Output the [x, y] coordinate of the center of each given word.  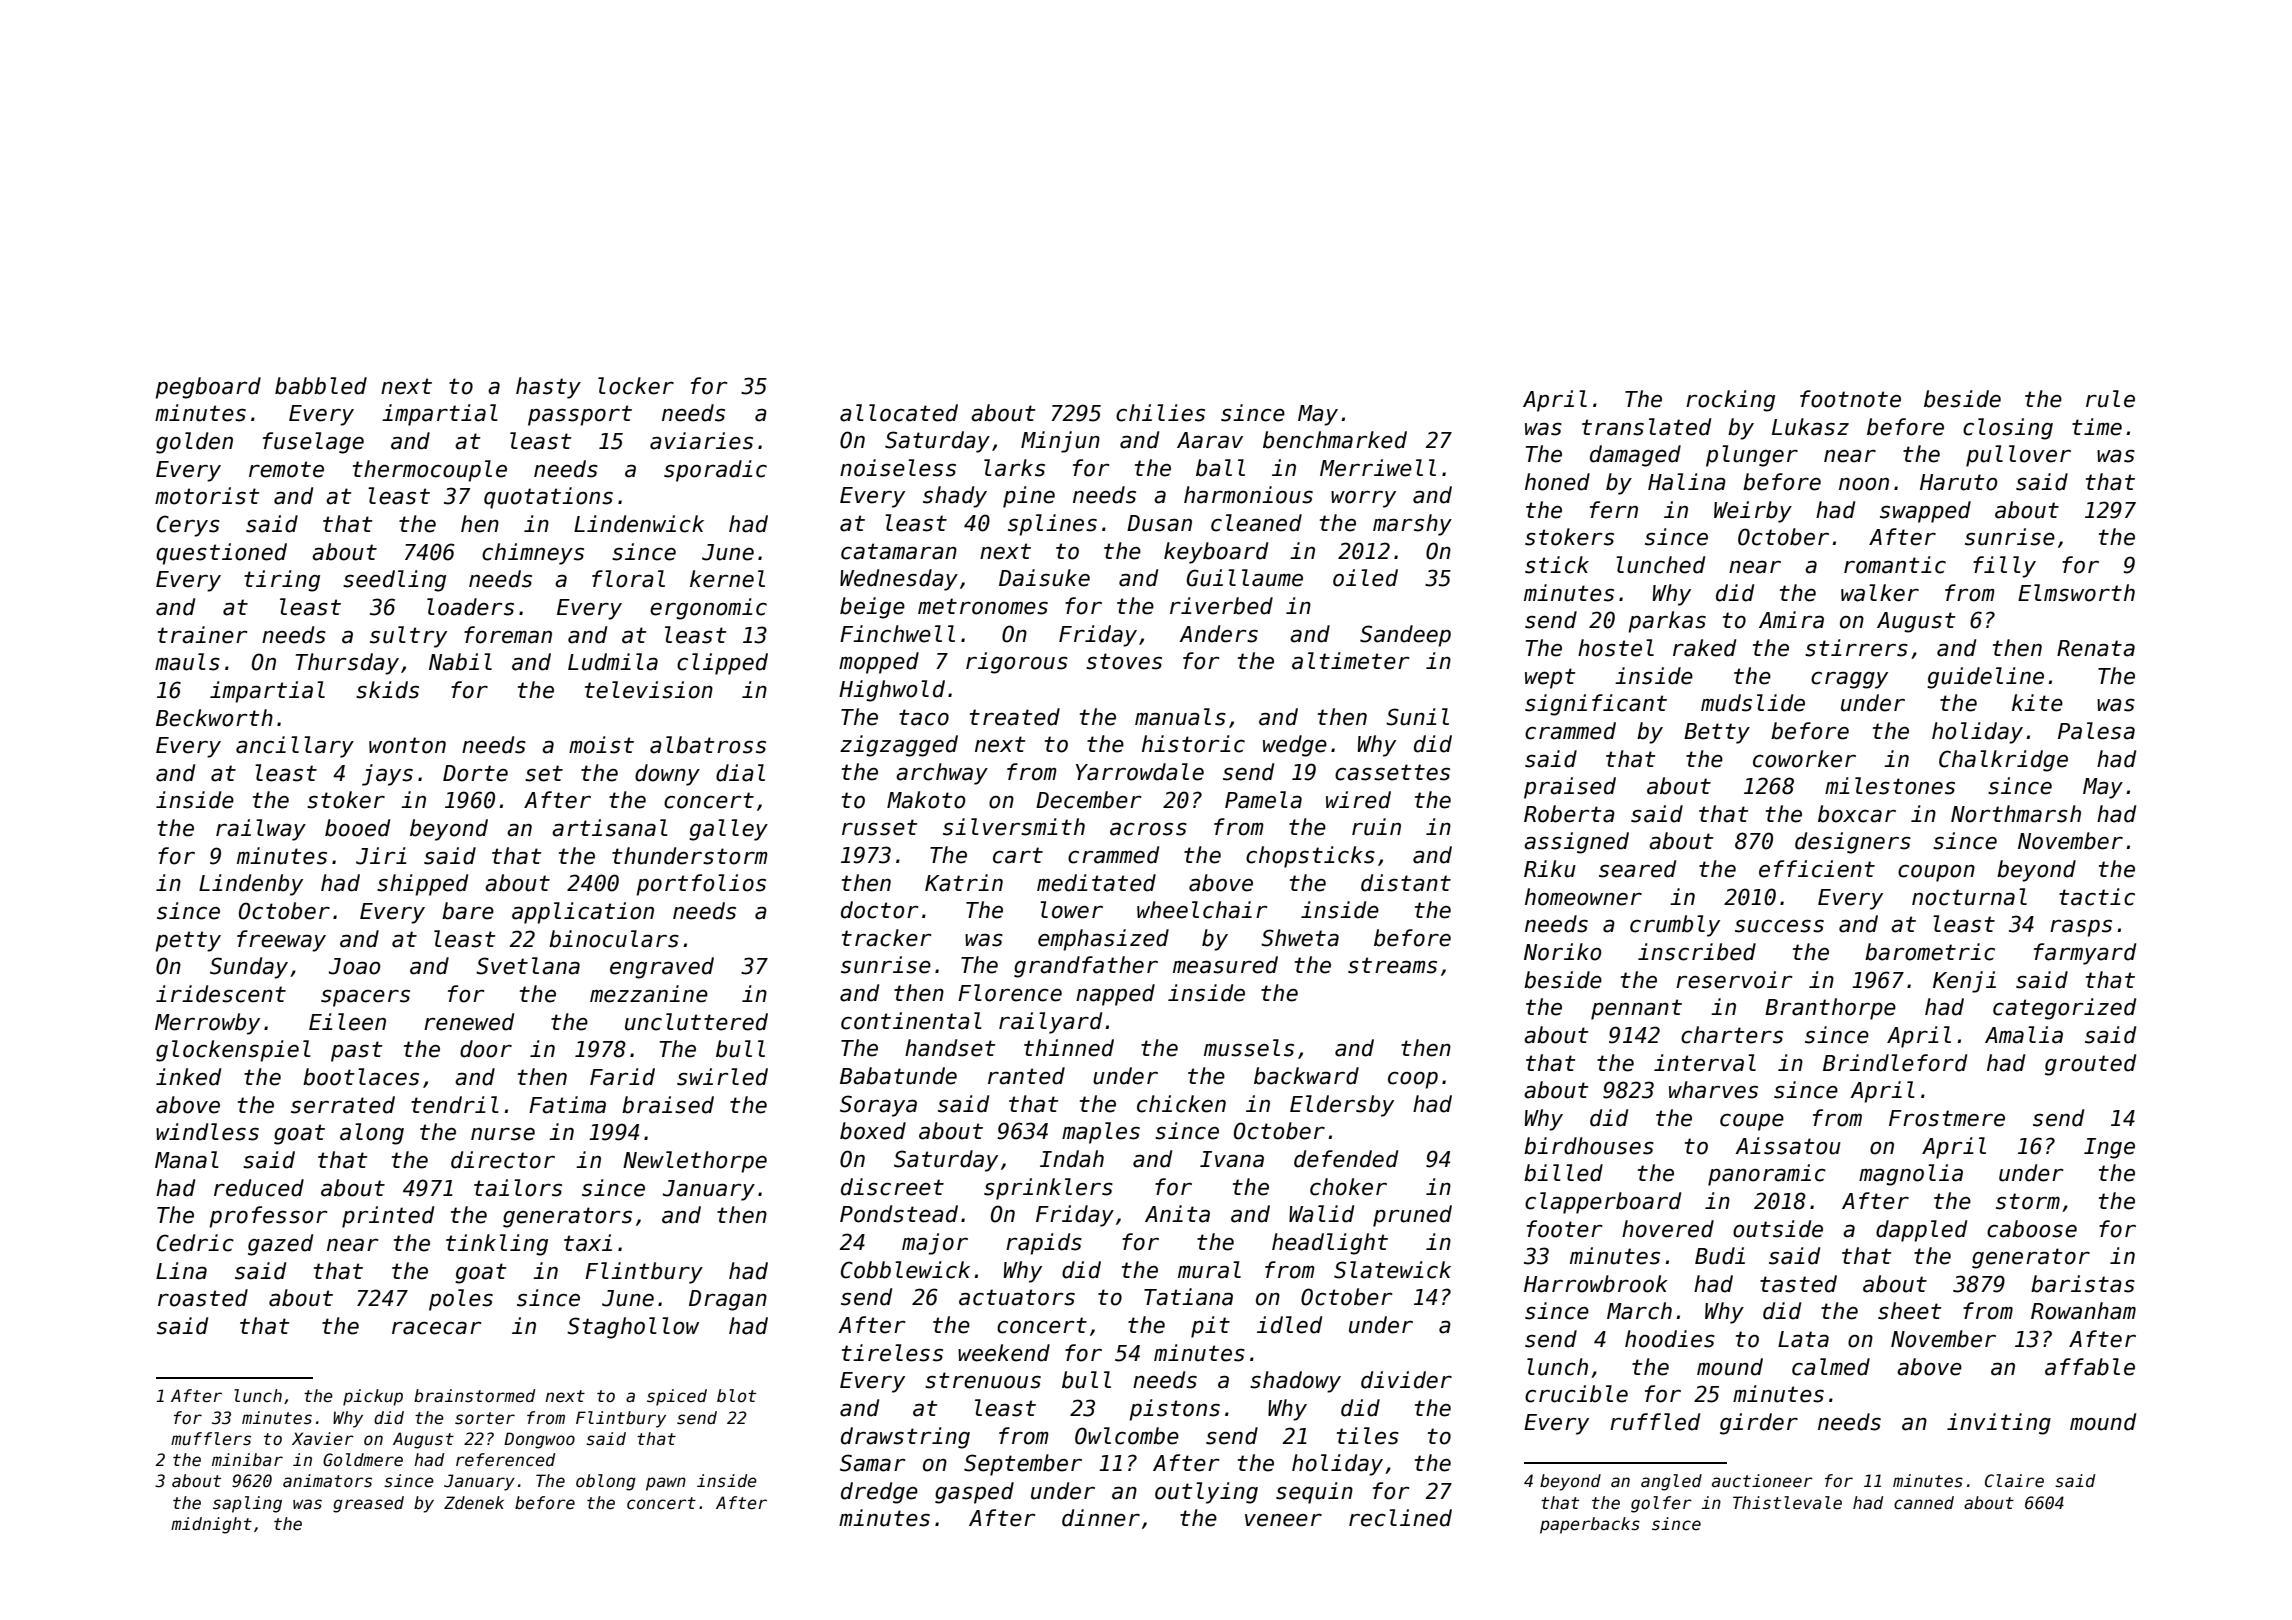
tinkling [497, 1245]
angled [1671, 1482]
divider [1406, 1380]
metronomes [983, 606]
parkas [1667, 622]
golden [194, 443]
